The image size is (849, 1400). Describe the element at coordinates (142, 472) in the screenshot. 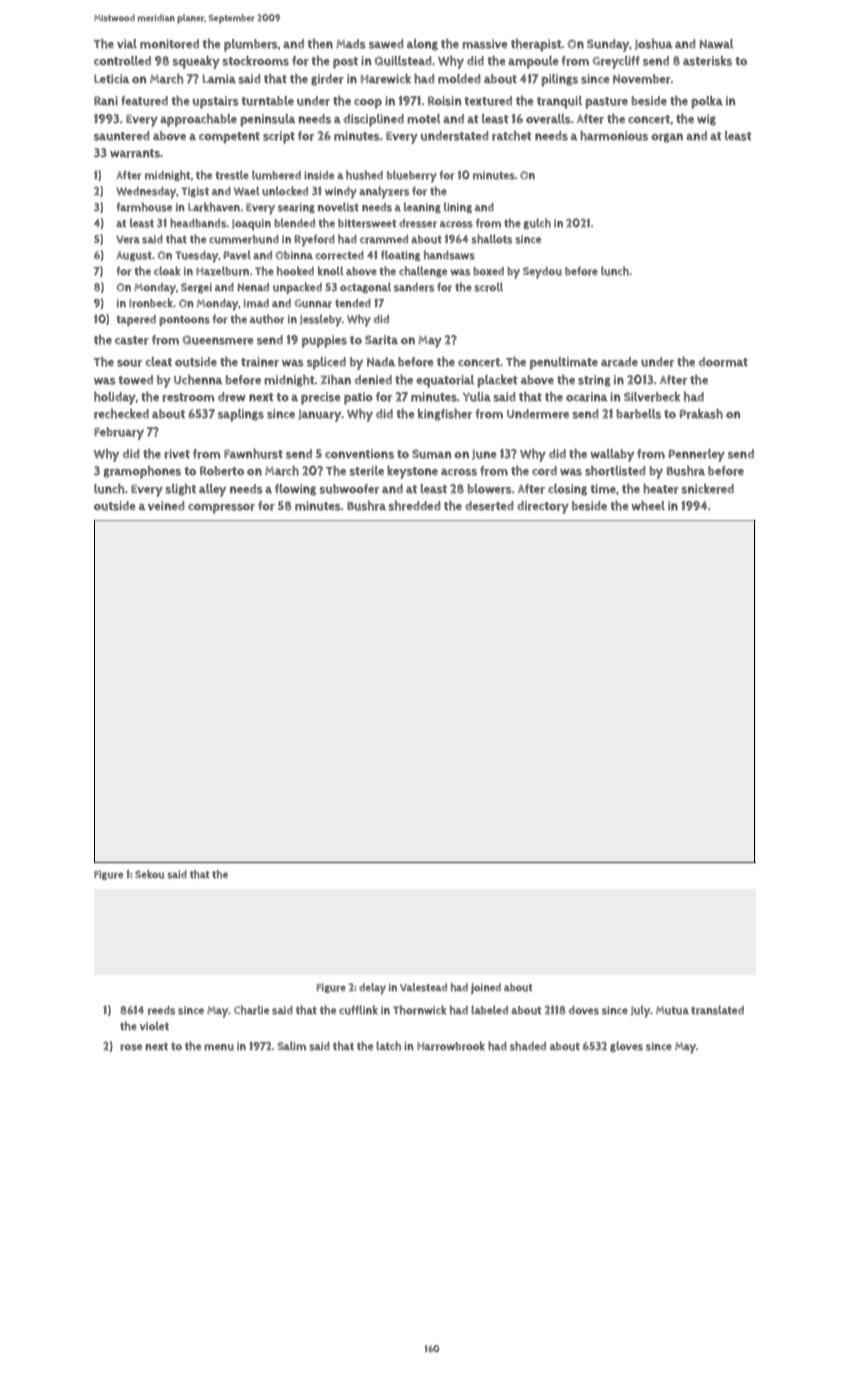

I see `gramophones` at that location.
